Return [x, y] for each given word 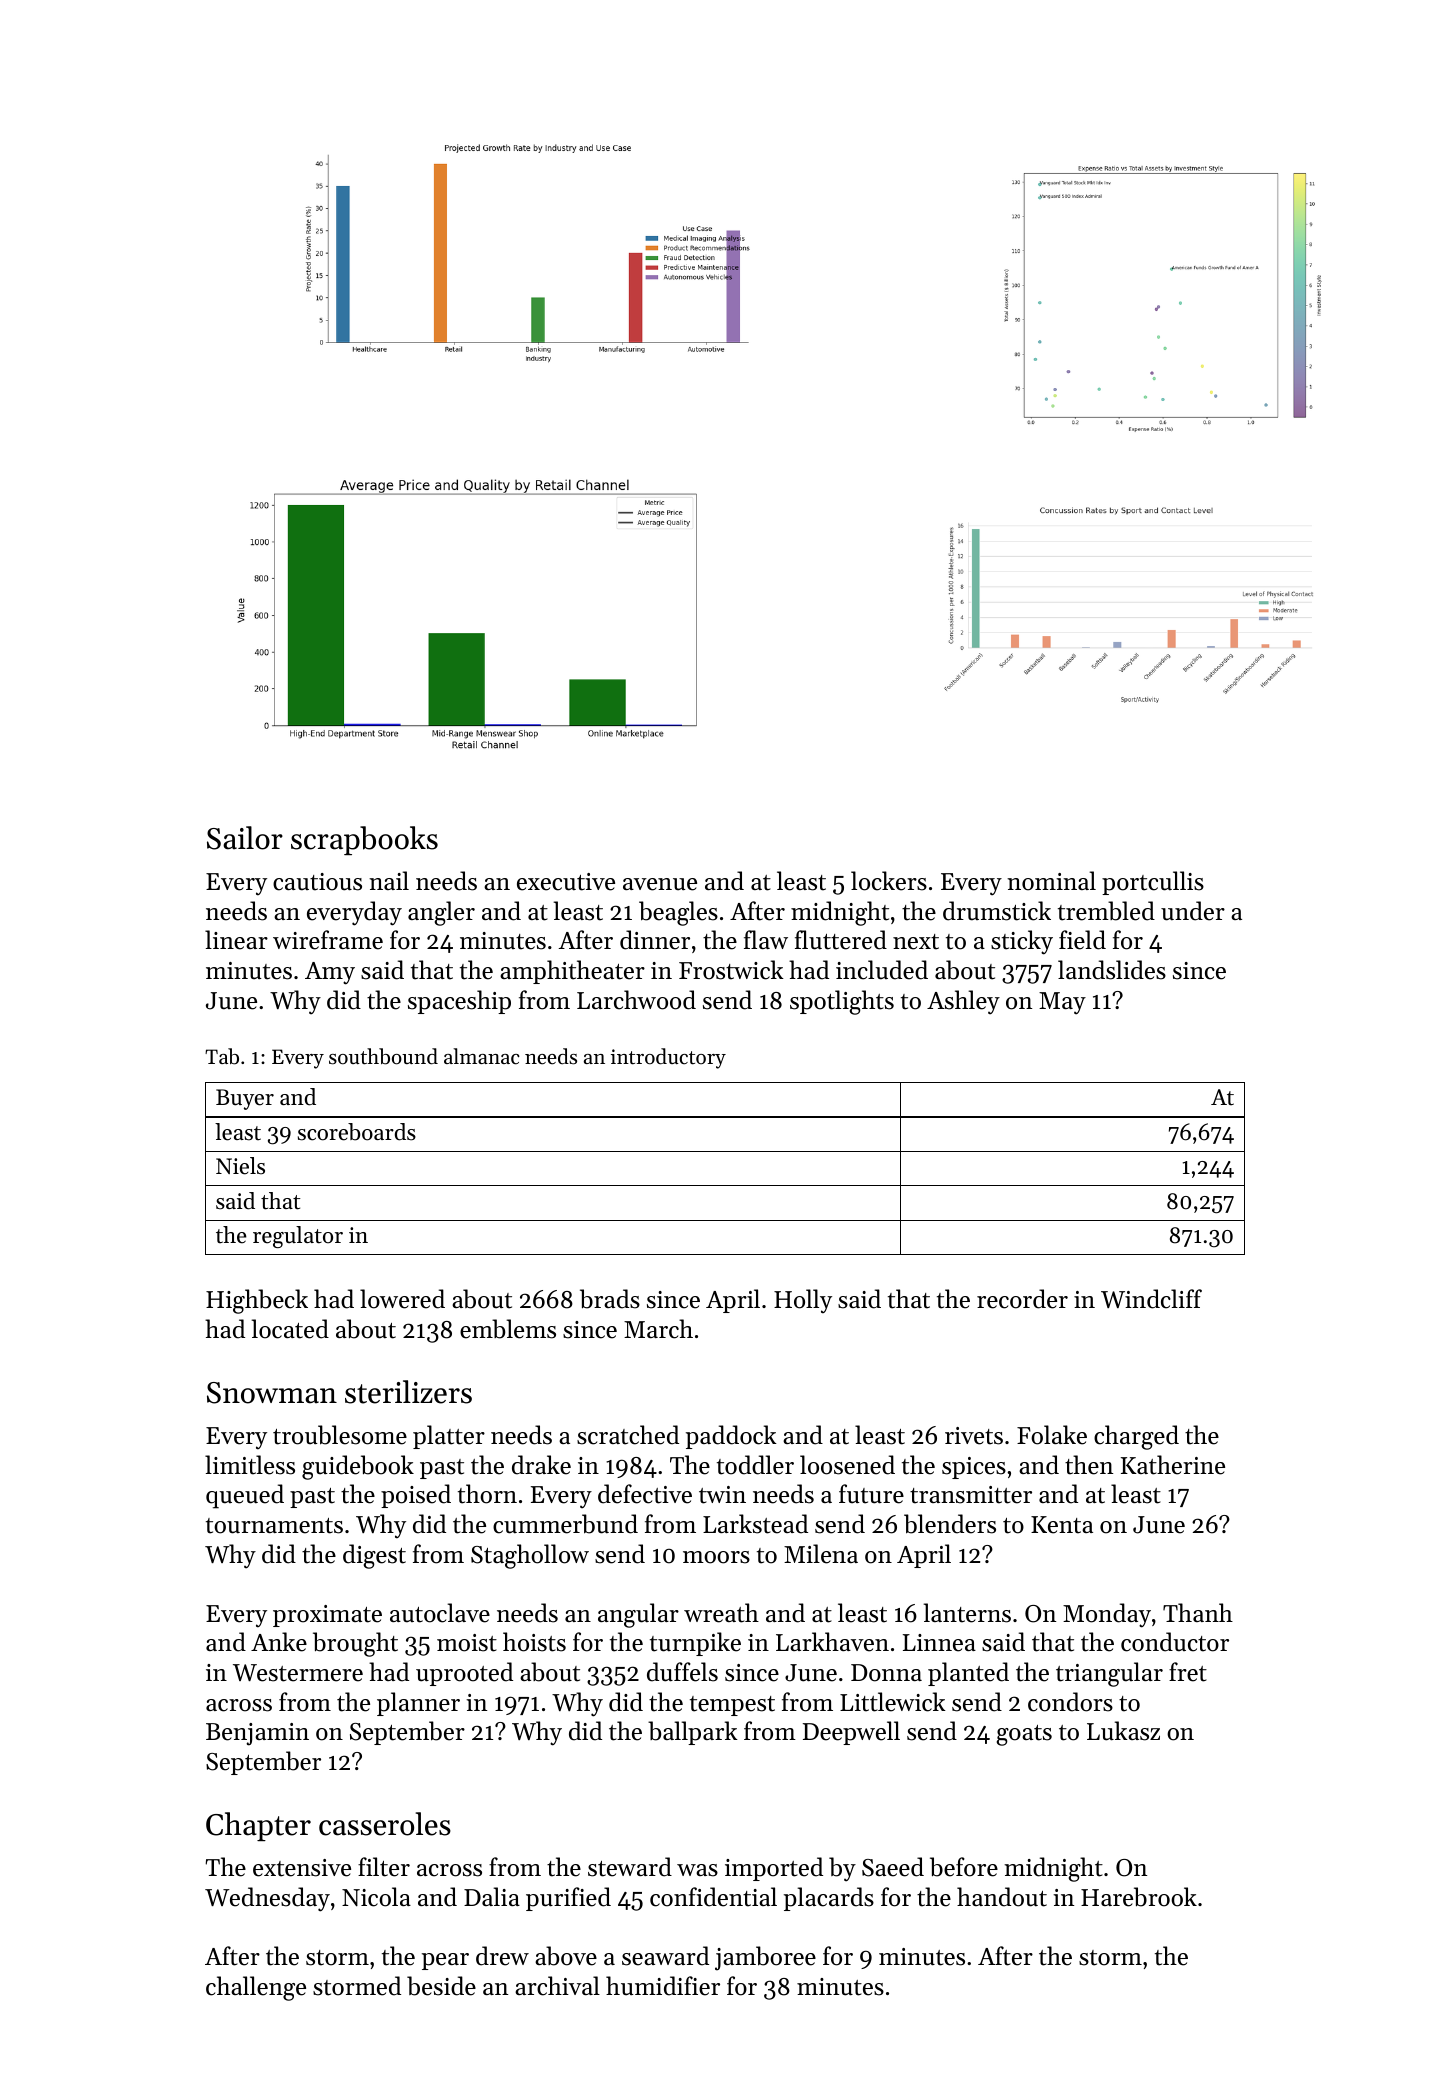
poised [416, 1496]
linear [236, 940]
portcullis [1153, 883]
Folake [1052, 1435]
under [1193, 911]
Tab [222, 1056]
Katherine [1173, 1465]
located [290, 1329]
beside [441, 1986]
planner [418, 1704]
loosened [847, 1465]
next [916, 942]
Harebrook [1139, 1897]
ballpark [693, 1733]
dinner [655, 940]
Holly [803, 1301]
